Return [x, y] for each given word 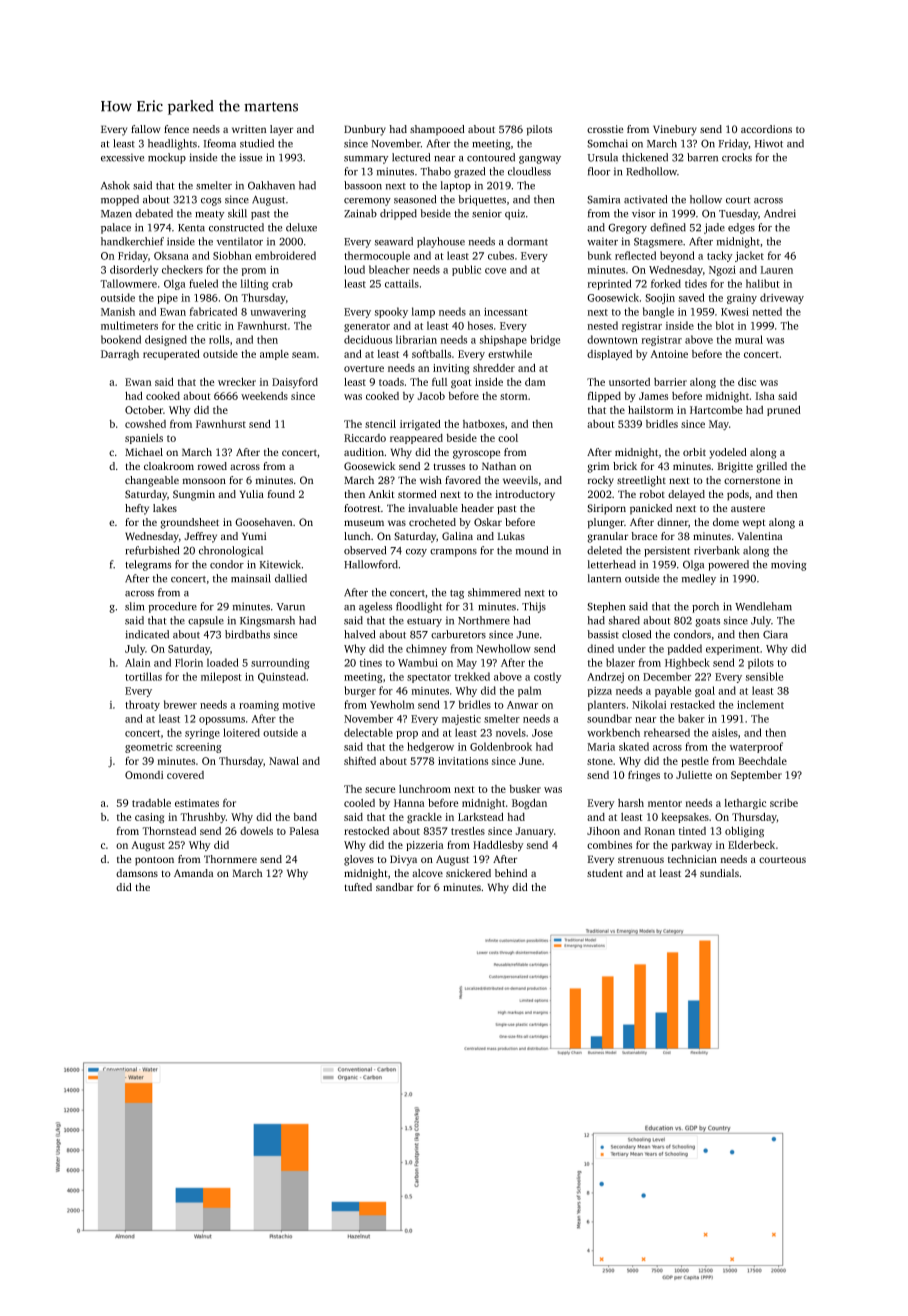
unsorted [629, 382]
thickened [645, 157]
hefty [137, 509]
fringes [644, 776]
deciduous [368, 339]
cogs [211, 202]
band [305, 817]
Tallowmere [128, 283]
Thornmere [230, 859]
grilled [771, 467]
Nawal [284, 761]
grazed [469, 172]
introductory [525, 495]
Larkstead [481, 816]
